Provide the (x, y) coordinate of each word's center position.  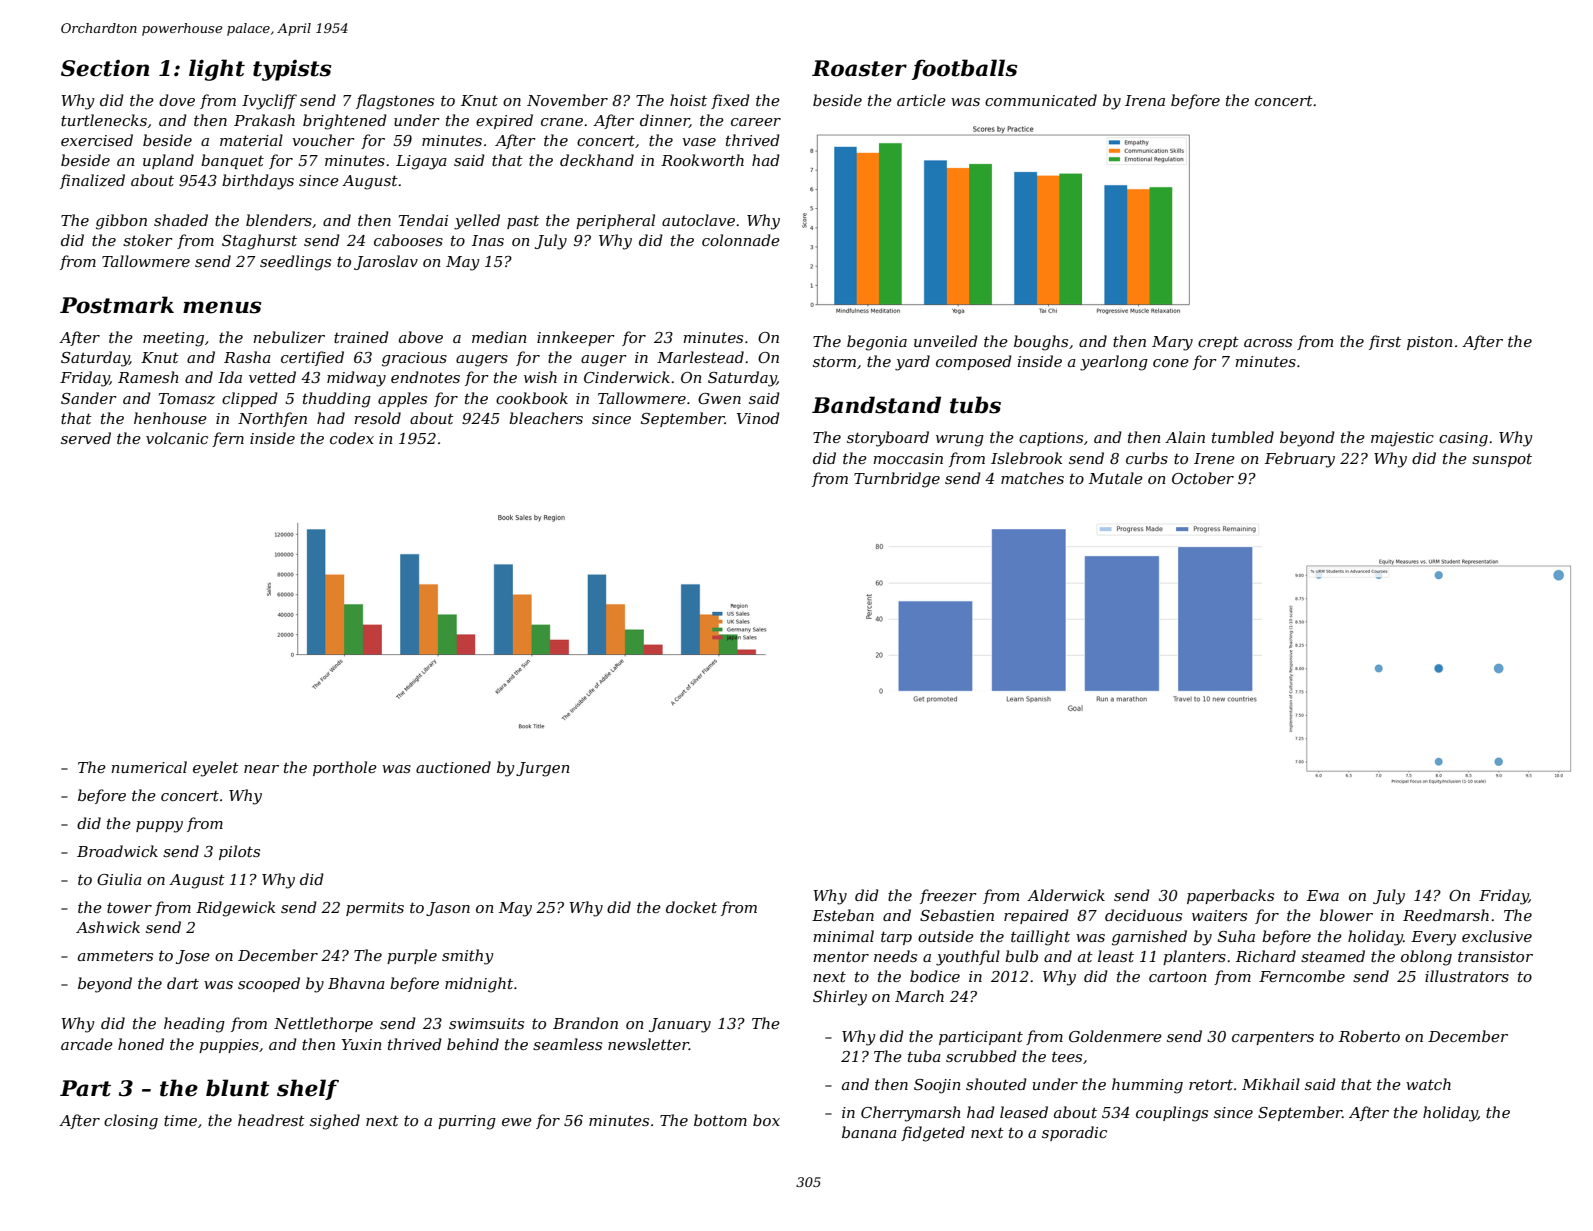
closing (131, 1122)
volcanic (177, 438)
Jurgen (543, 769)
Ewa (1323, 895)
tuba (924, 1056)
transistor (1495, 956)
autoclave (698, 220)
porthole (345, 768)
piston (1430, 343)
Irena (1145, 100)
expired (504, 121)
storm (834, 361)
